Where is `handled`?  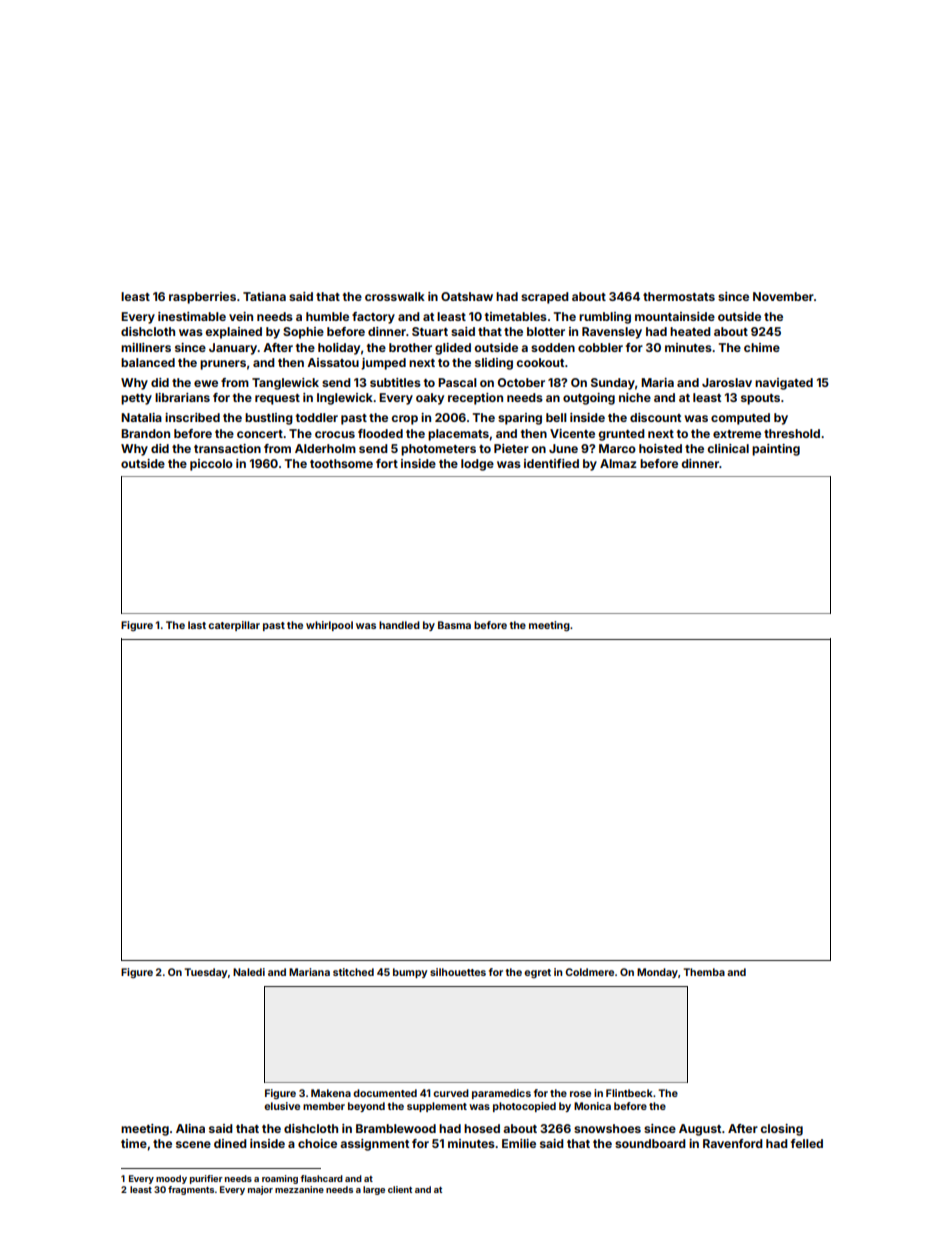
handled is located at coordinates (399, 625).
